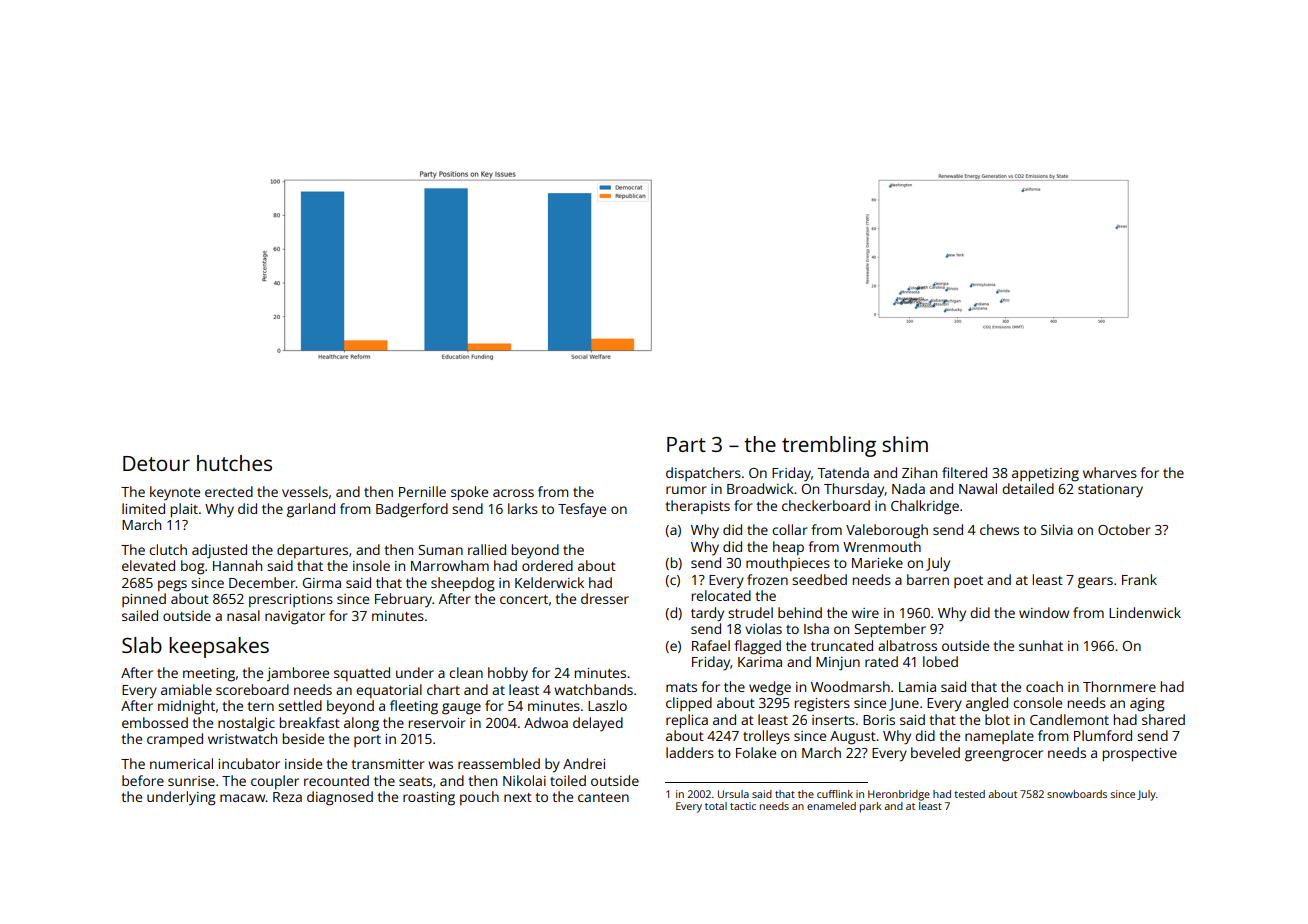  What do you see at coordinates (143, 508) in the document?
I see `limited` at bounding box center [143, 508].
